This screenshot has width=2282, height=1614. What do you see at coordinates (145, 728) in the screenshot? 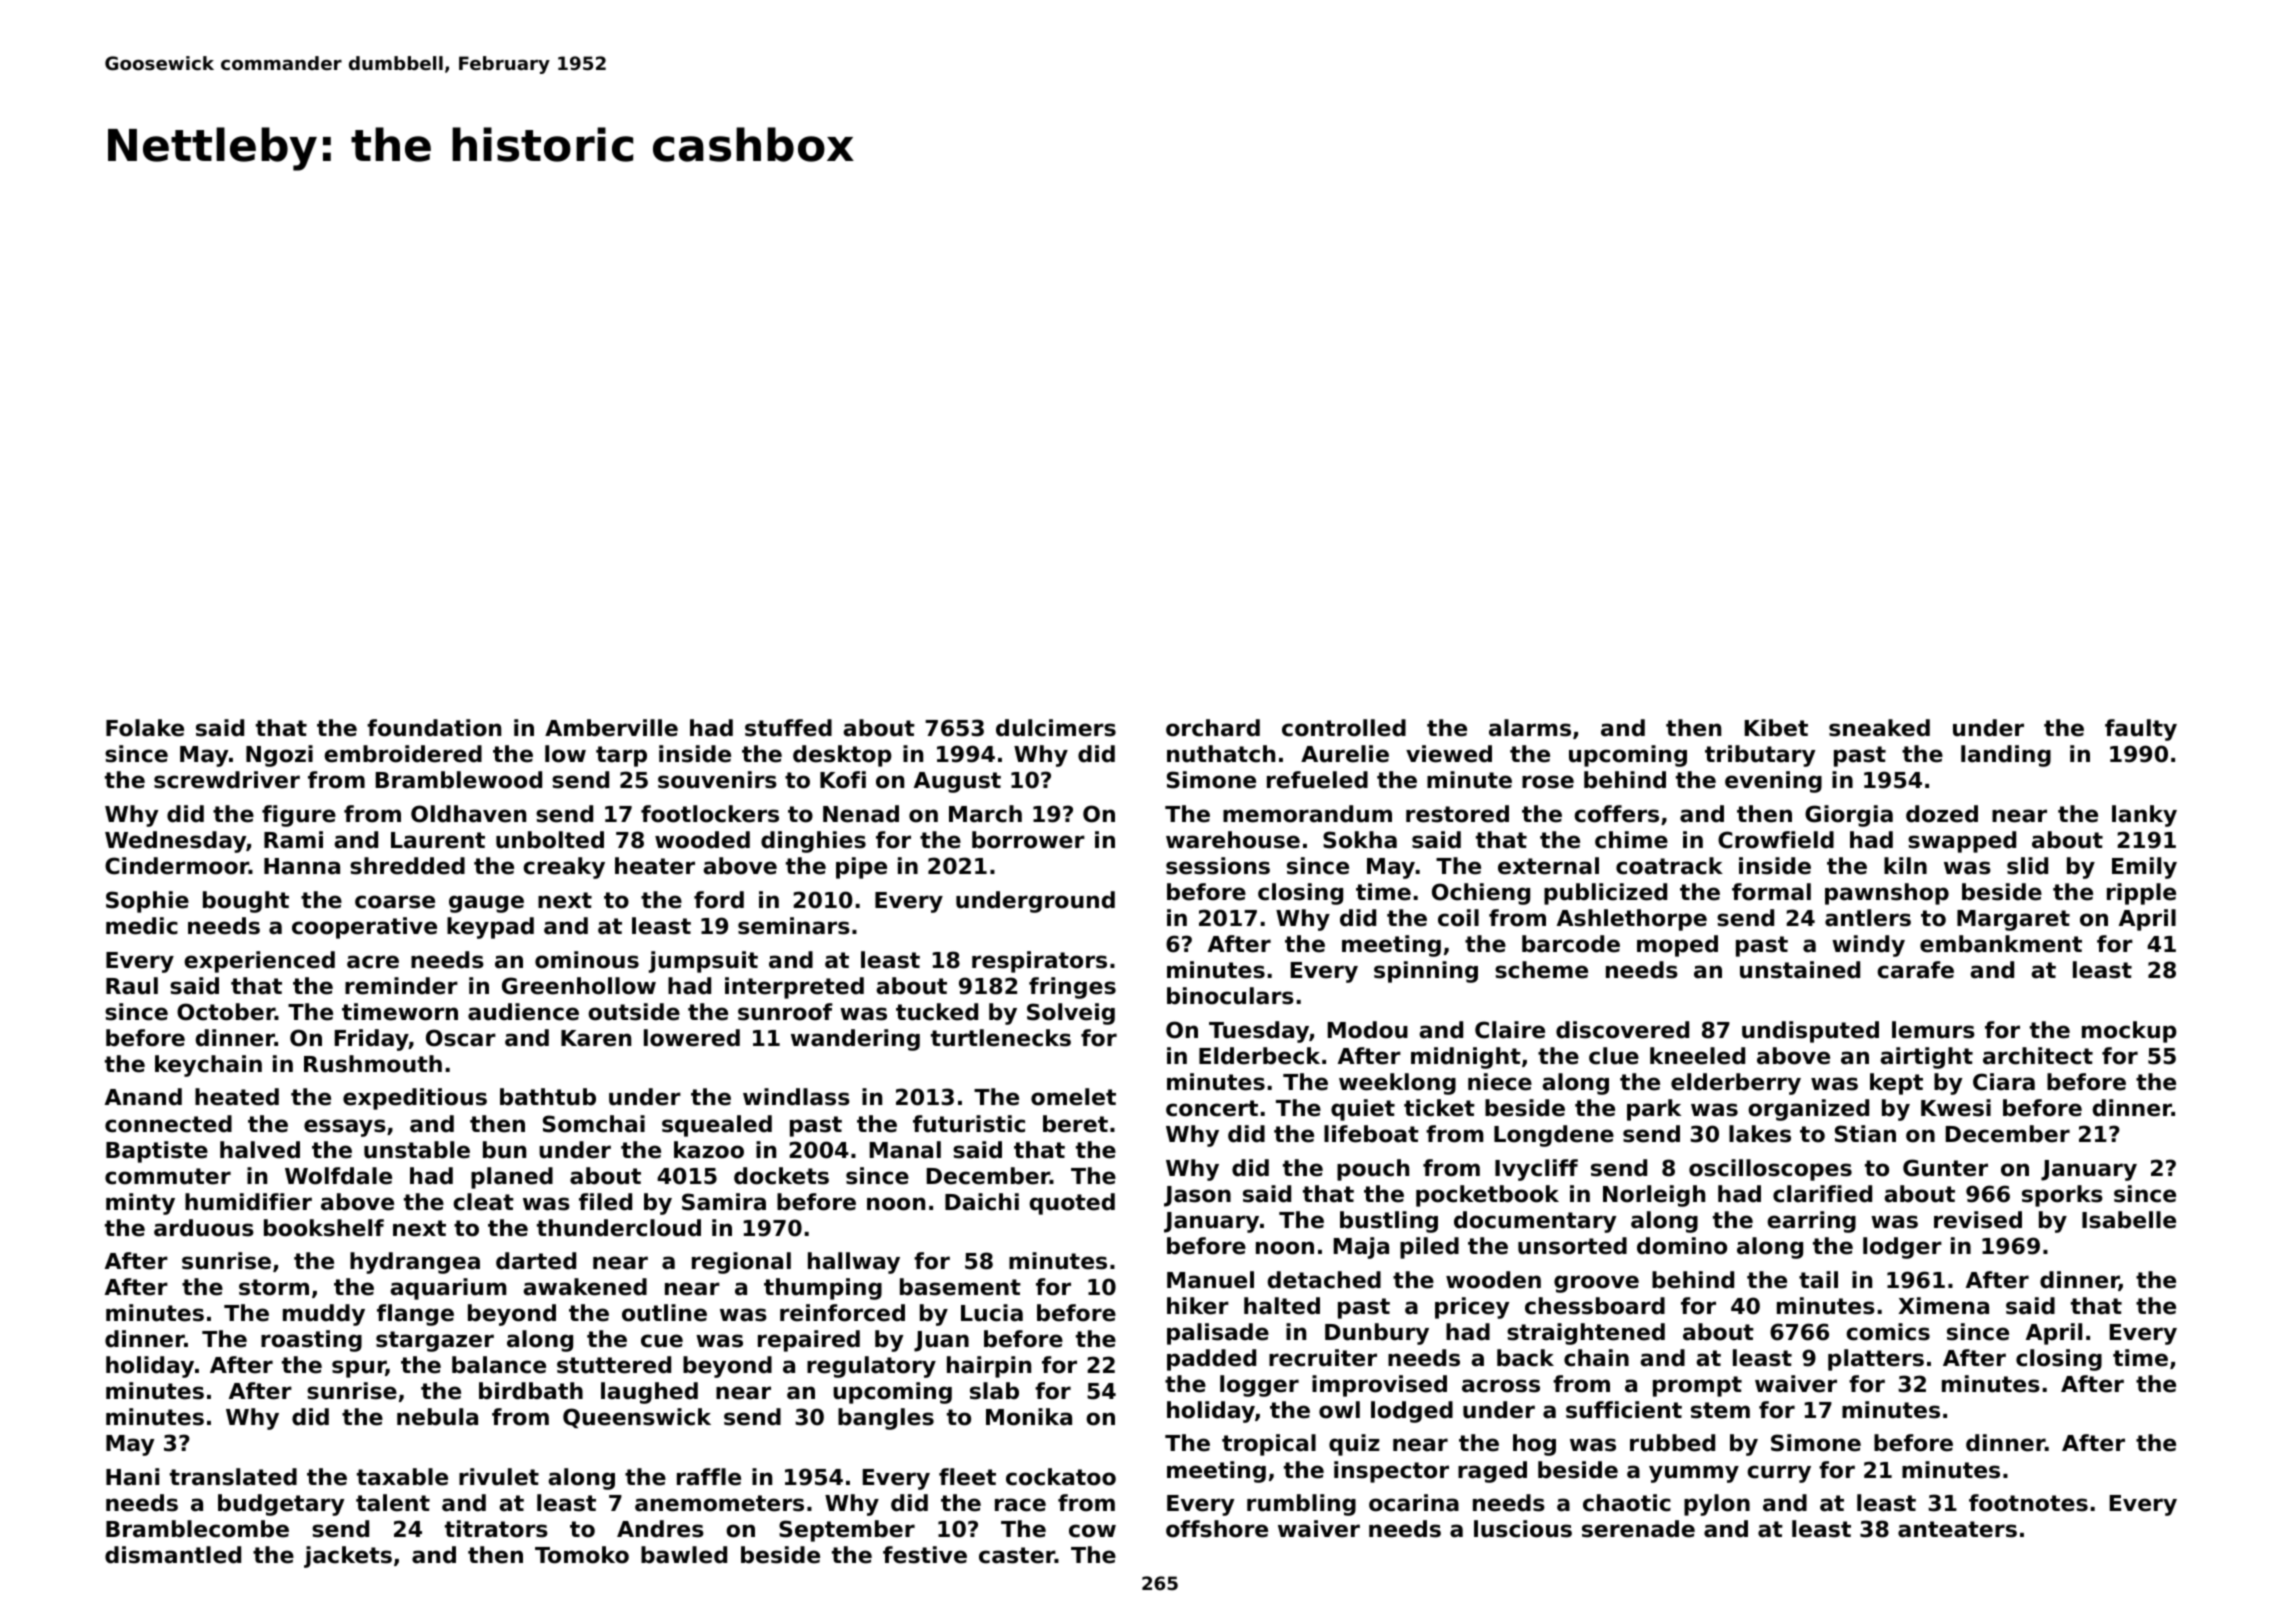
I see `Folake` at bounding box center [145, 728].
